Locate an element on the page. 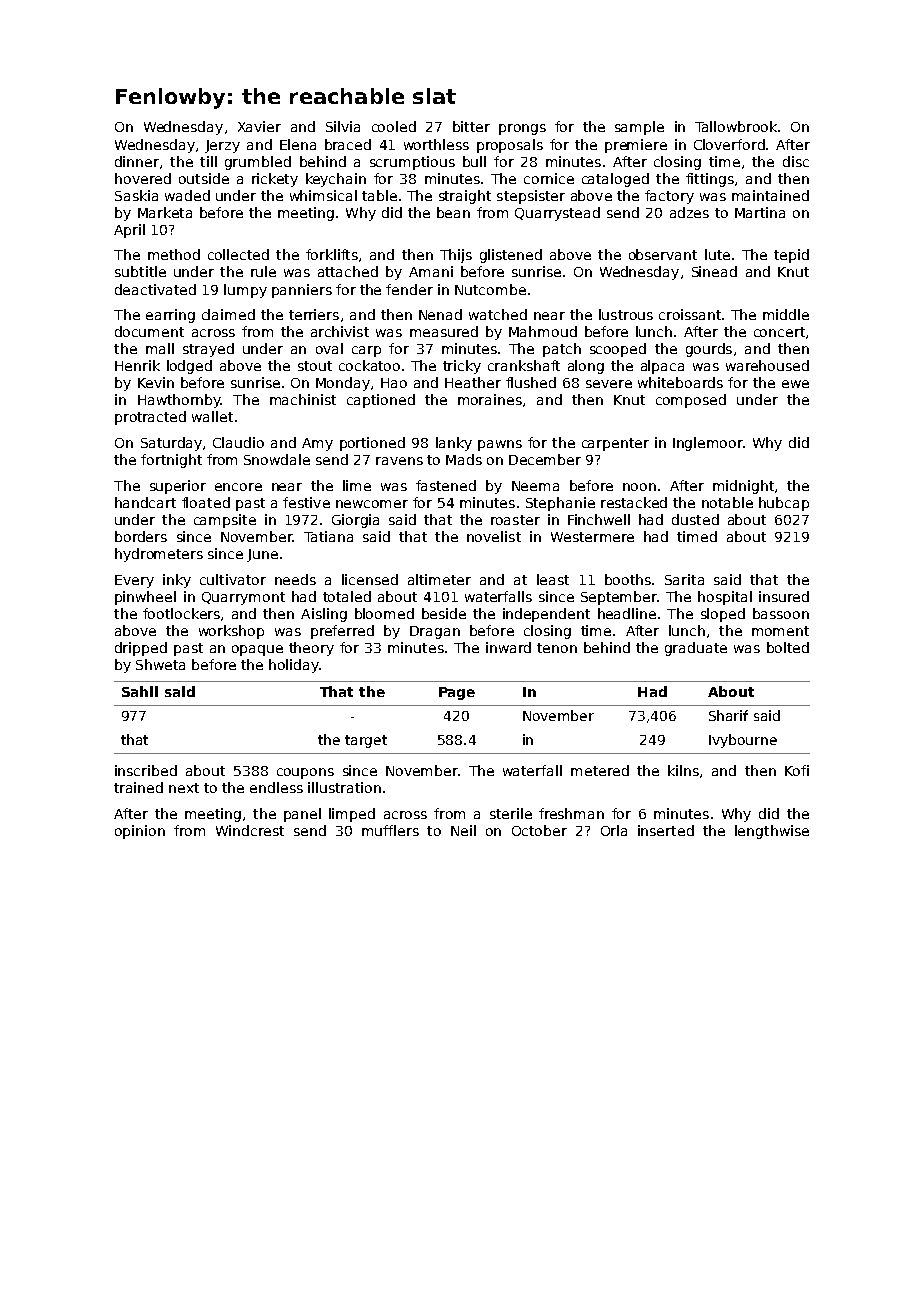 This document has height=1308, width=924. sample is located at coordinates (639, 128).
